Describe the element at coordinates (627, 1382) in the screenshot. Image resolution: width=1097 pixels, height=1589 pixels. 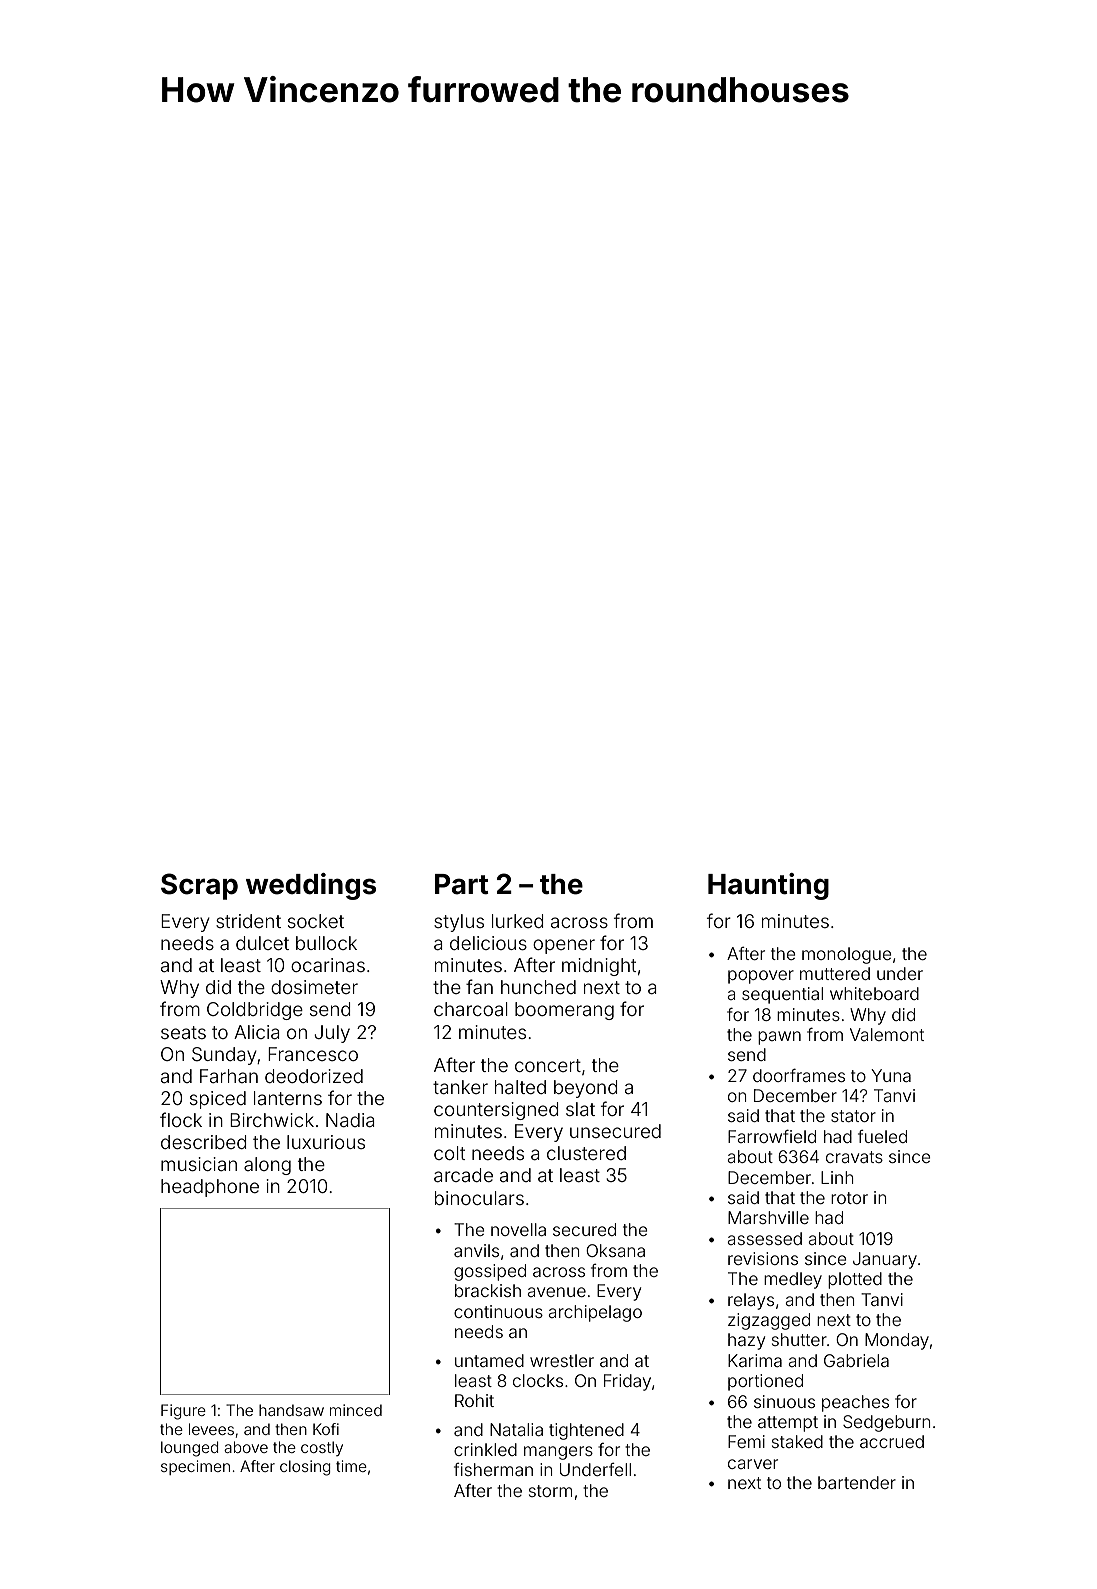
I see `Friday` at that location.
